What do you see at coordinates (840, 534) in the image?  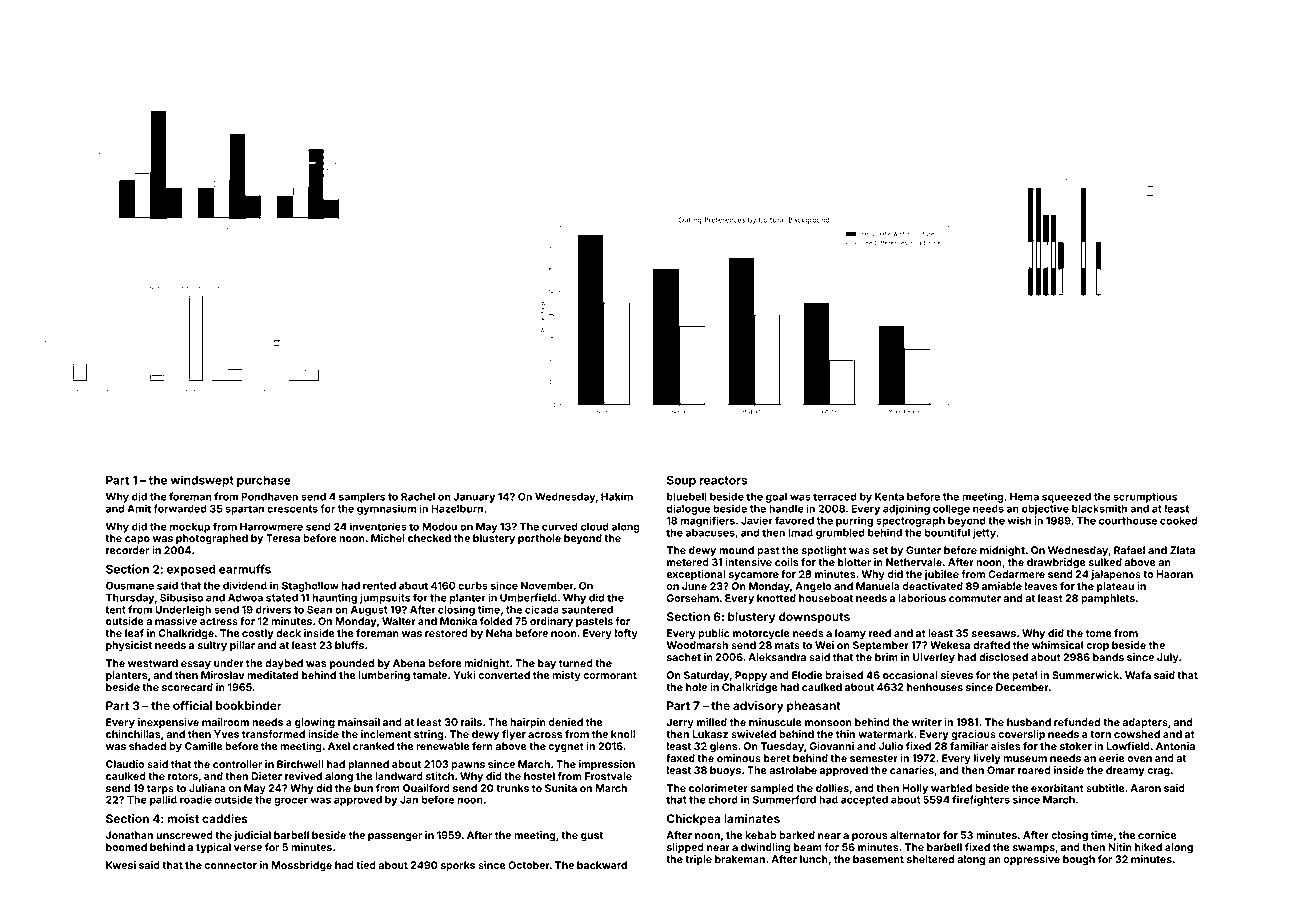 I see `grumbled` at bounding box center [840, 534].
